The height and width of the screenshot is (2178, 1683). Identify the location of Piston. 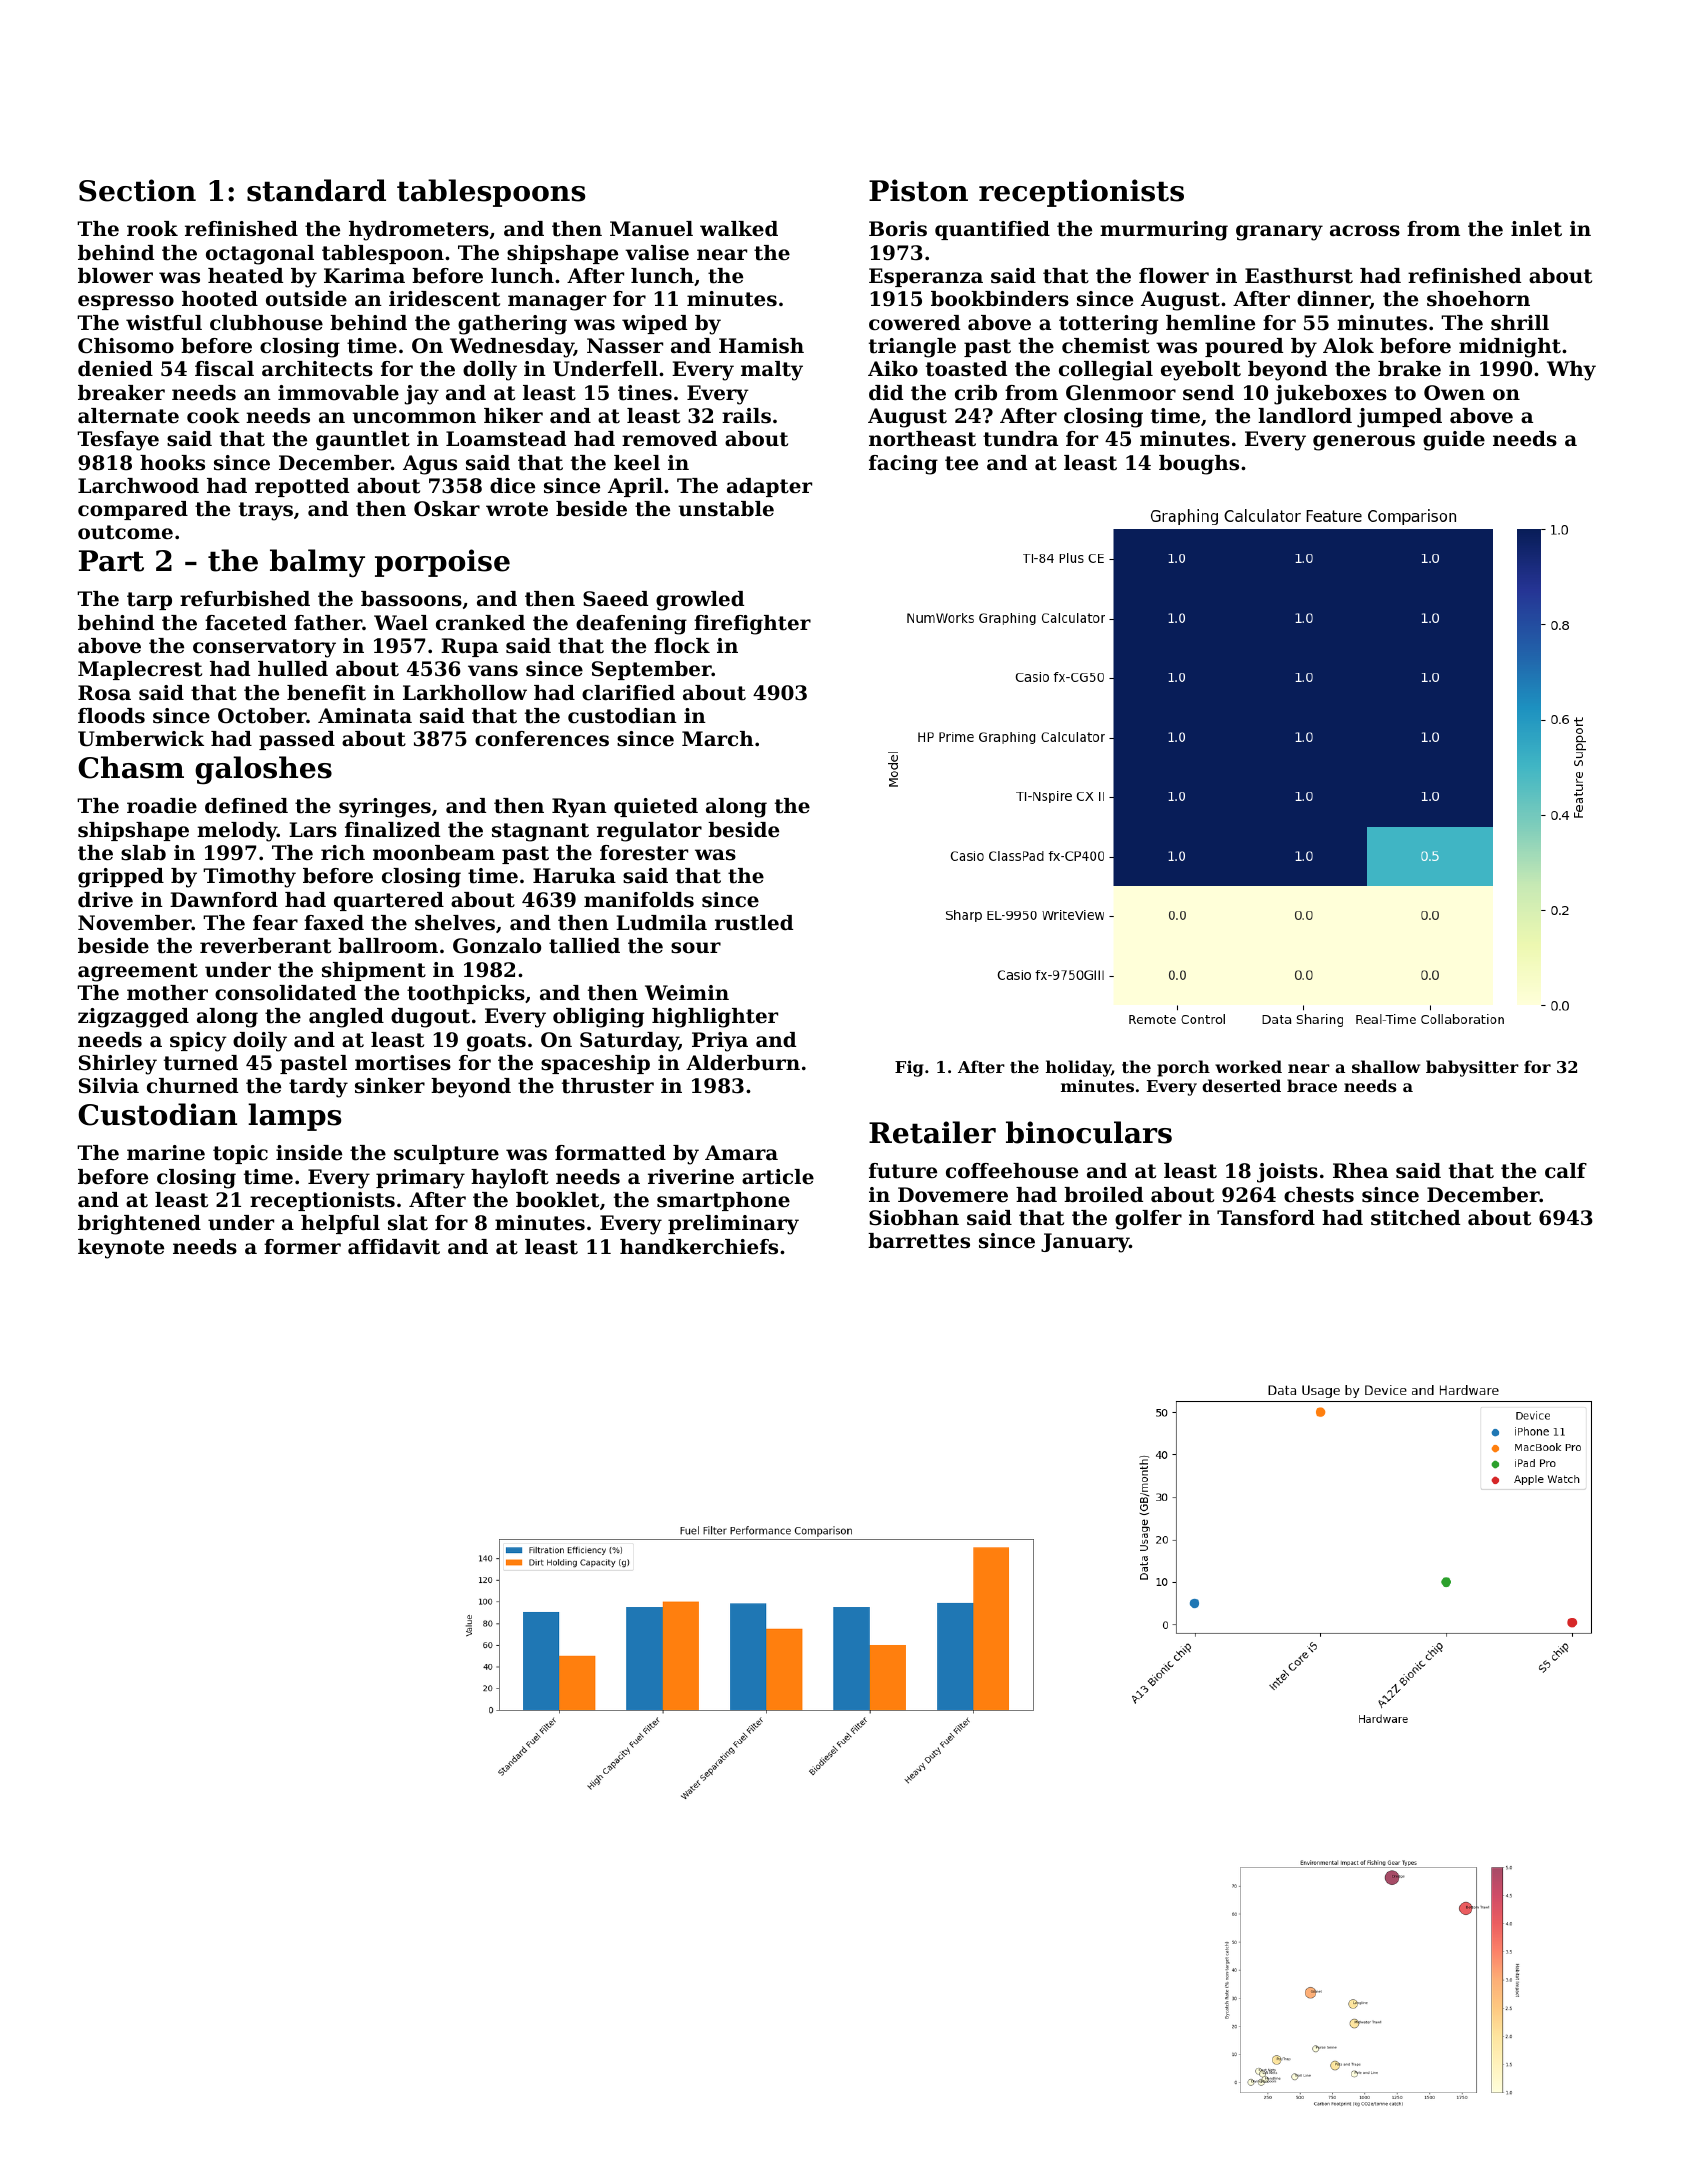
(918, 190).
